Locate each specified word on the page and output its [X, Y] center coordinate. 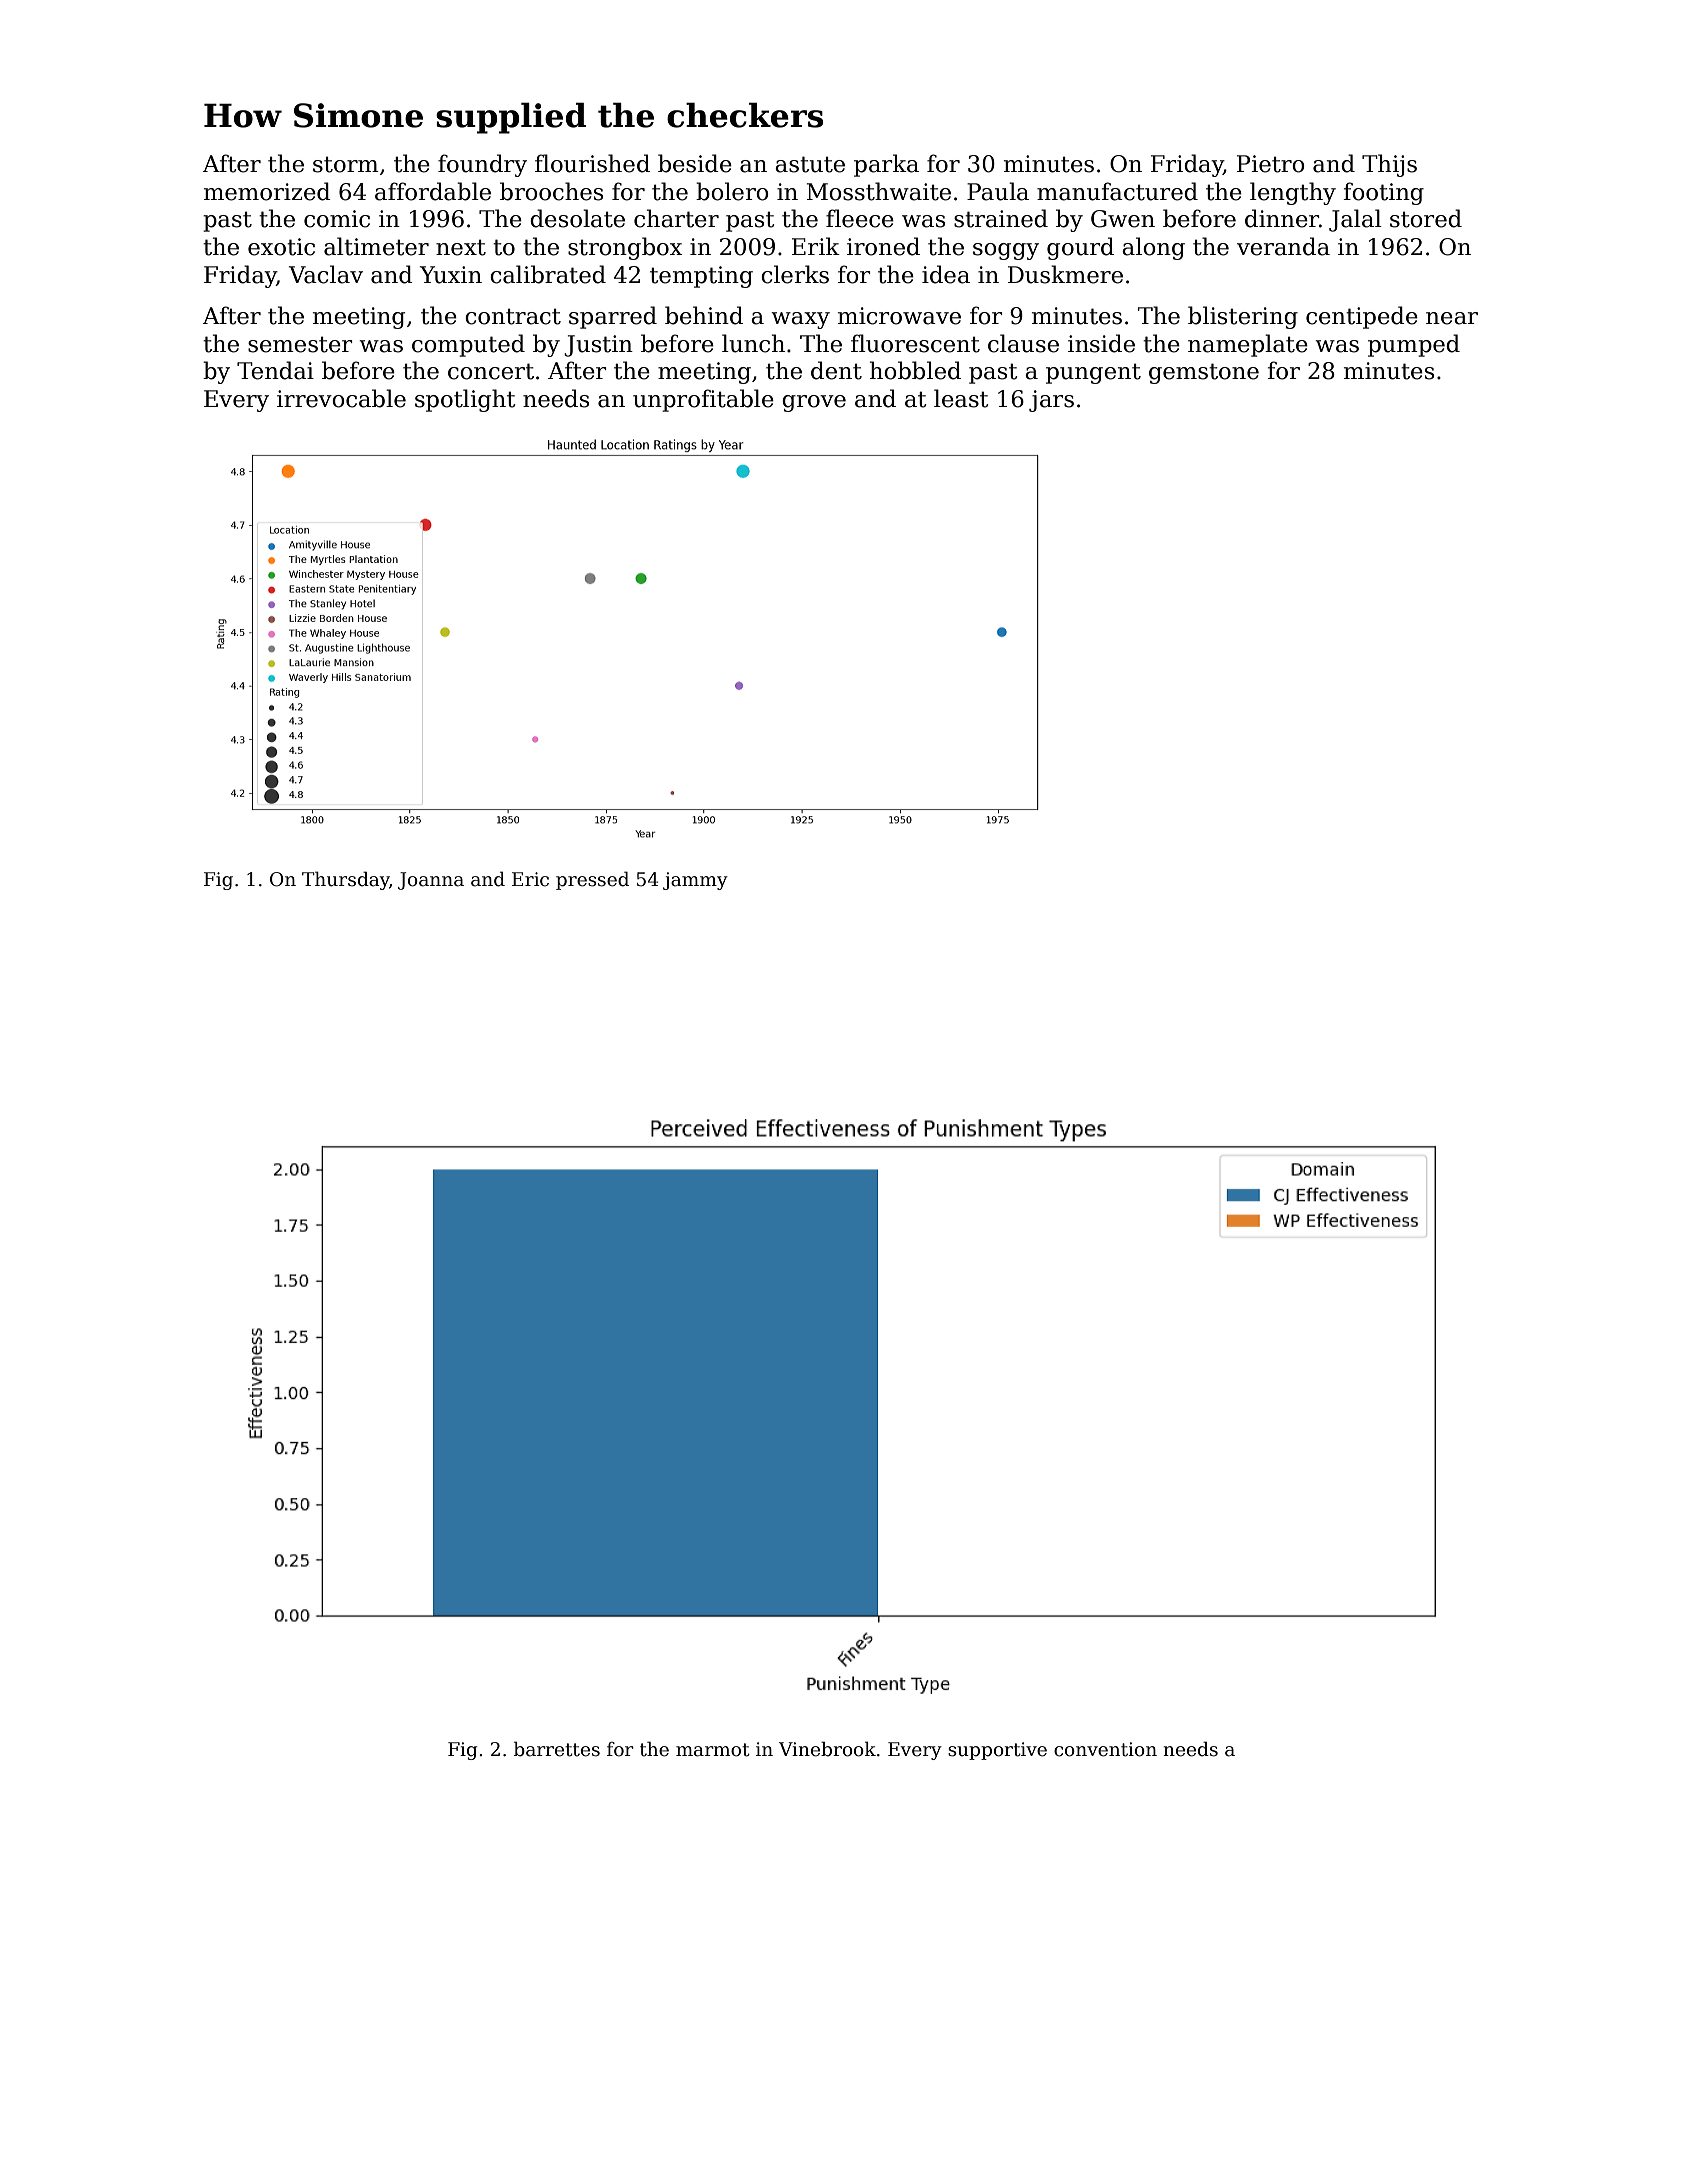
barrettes [557, 1749]
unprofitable [703, 400]
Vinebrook [827, 1749]
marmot [713, 1750]
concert [491, 371]
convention [1105, 1749]
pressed [592, 880]
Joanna [431, 881]
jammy [695, 881]
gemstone [1204, 373]
